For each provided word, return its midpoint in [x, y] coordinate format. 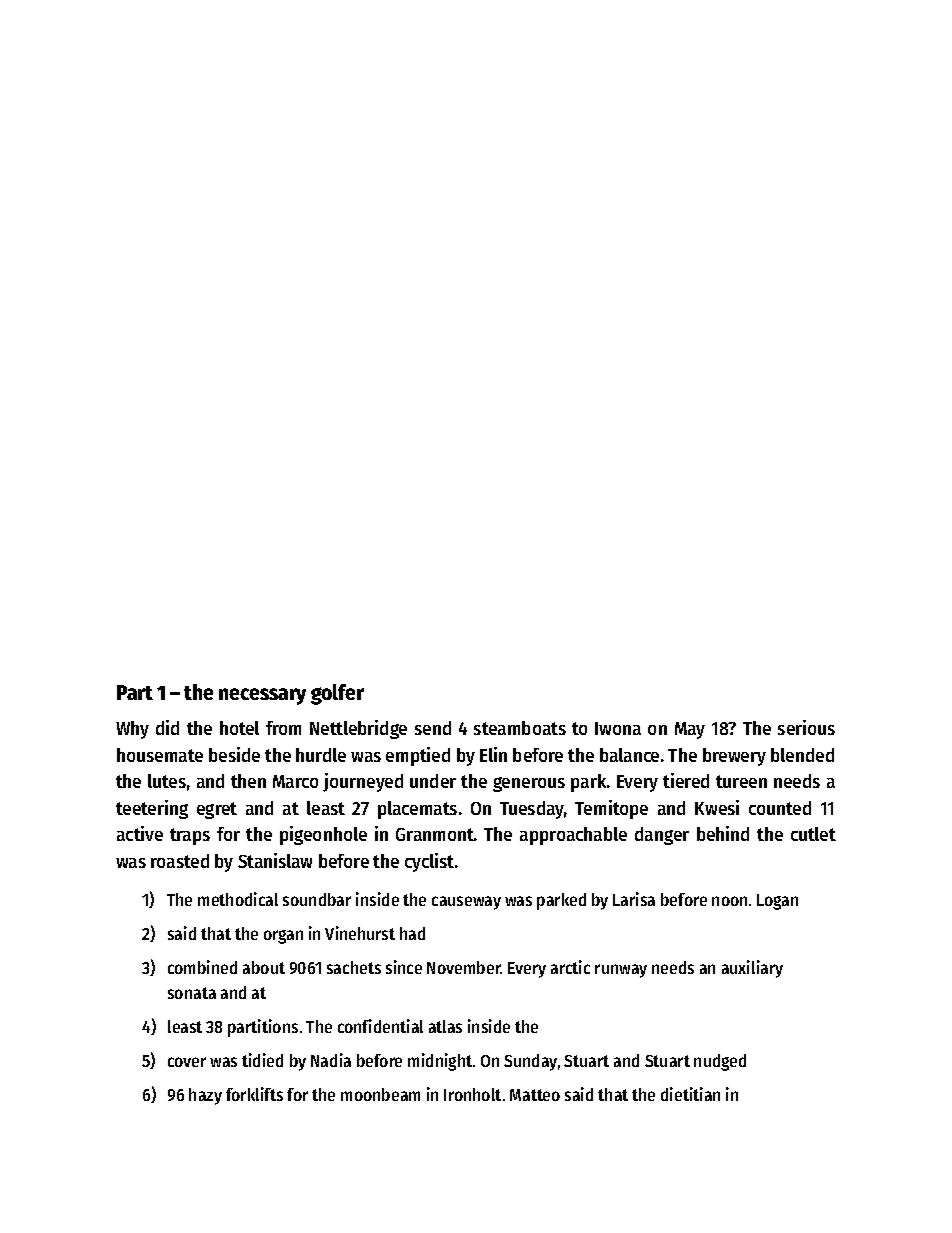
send [433, 728]
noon [729, 901]
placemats [417, 810]
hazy [205, 1096]
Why [132, 730]
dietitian [690, 1094]
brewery [734, 757]
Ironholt [472, 1094]
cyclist [429, 862]
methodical [238, 899]
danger [662, 836]
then [248, 781]
